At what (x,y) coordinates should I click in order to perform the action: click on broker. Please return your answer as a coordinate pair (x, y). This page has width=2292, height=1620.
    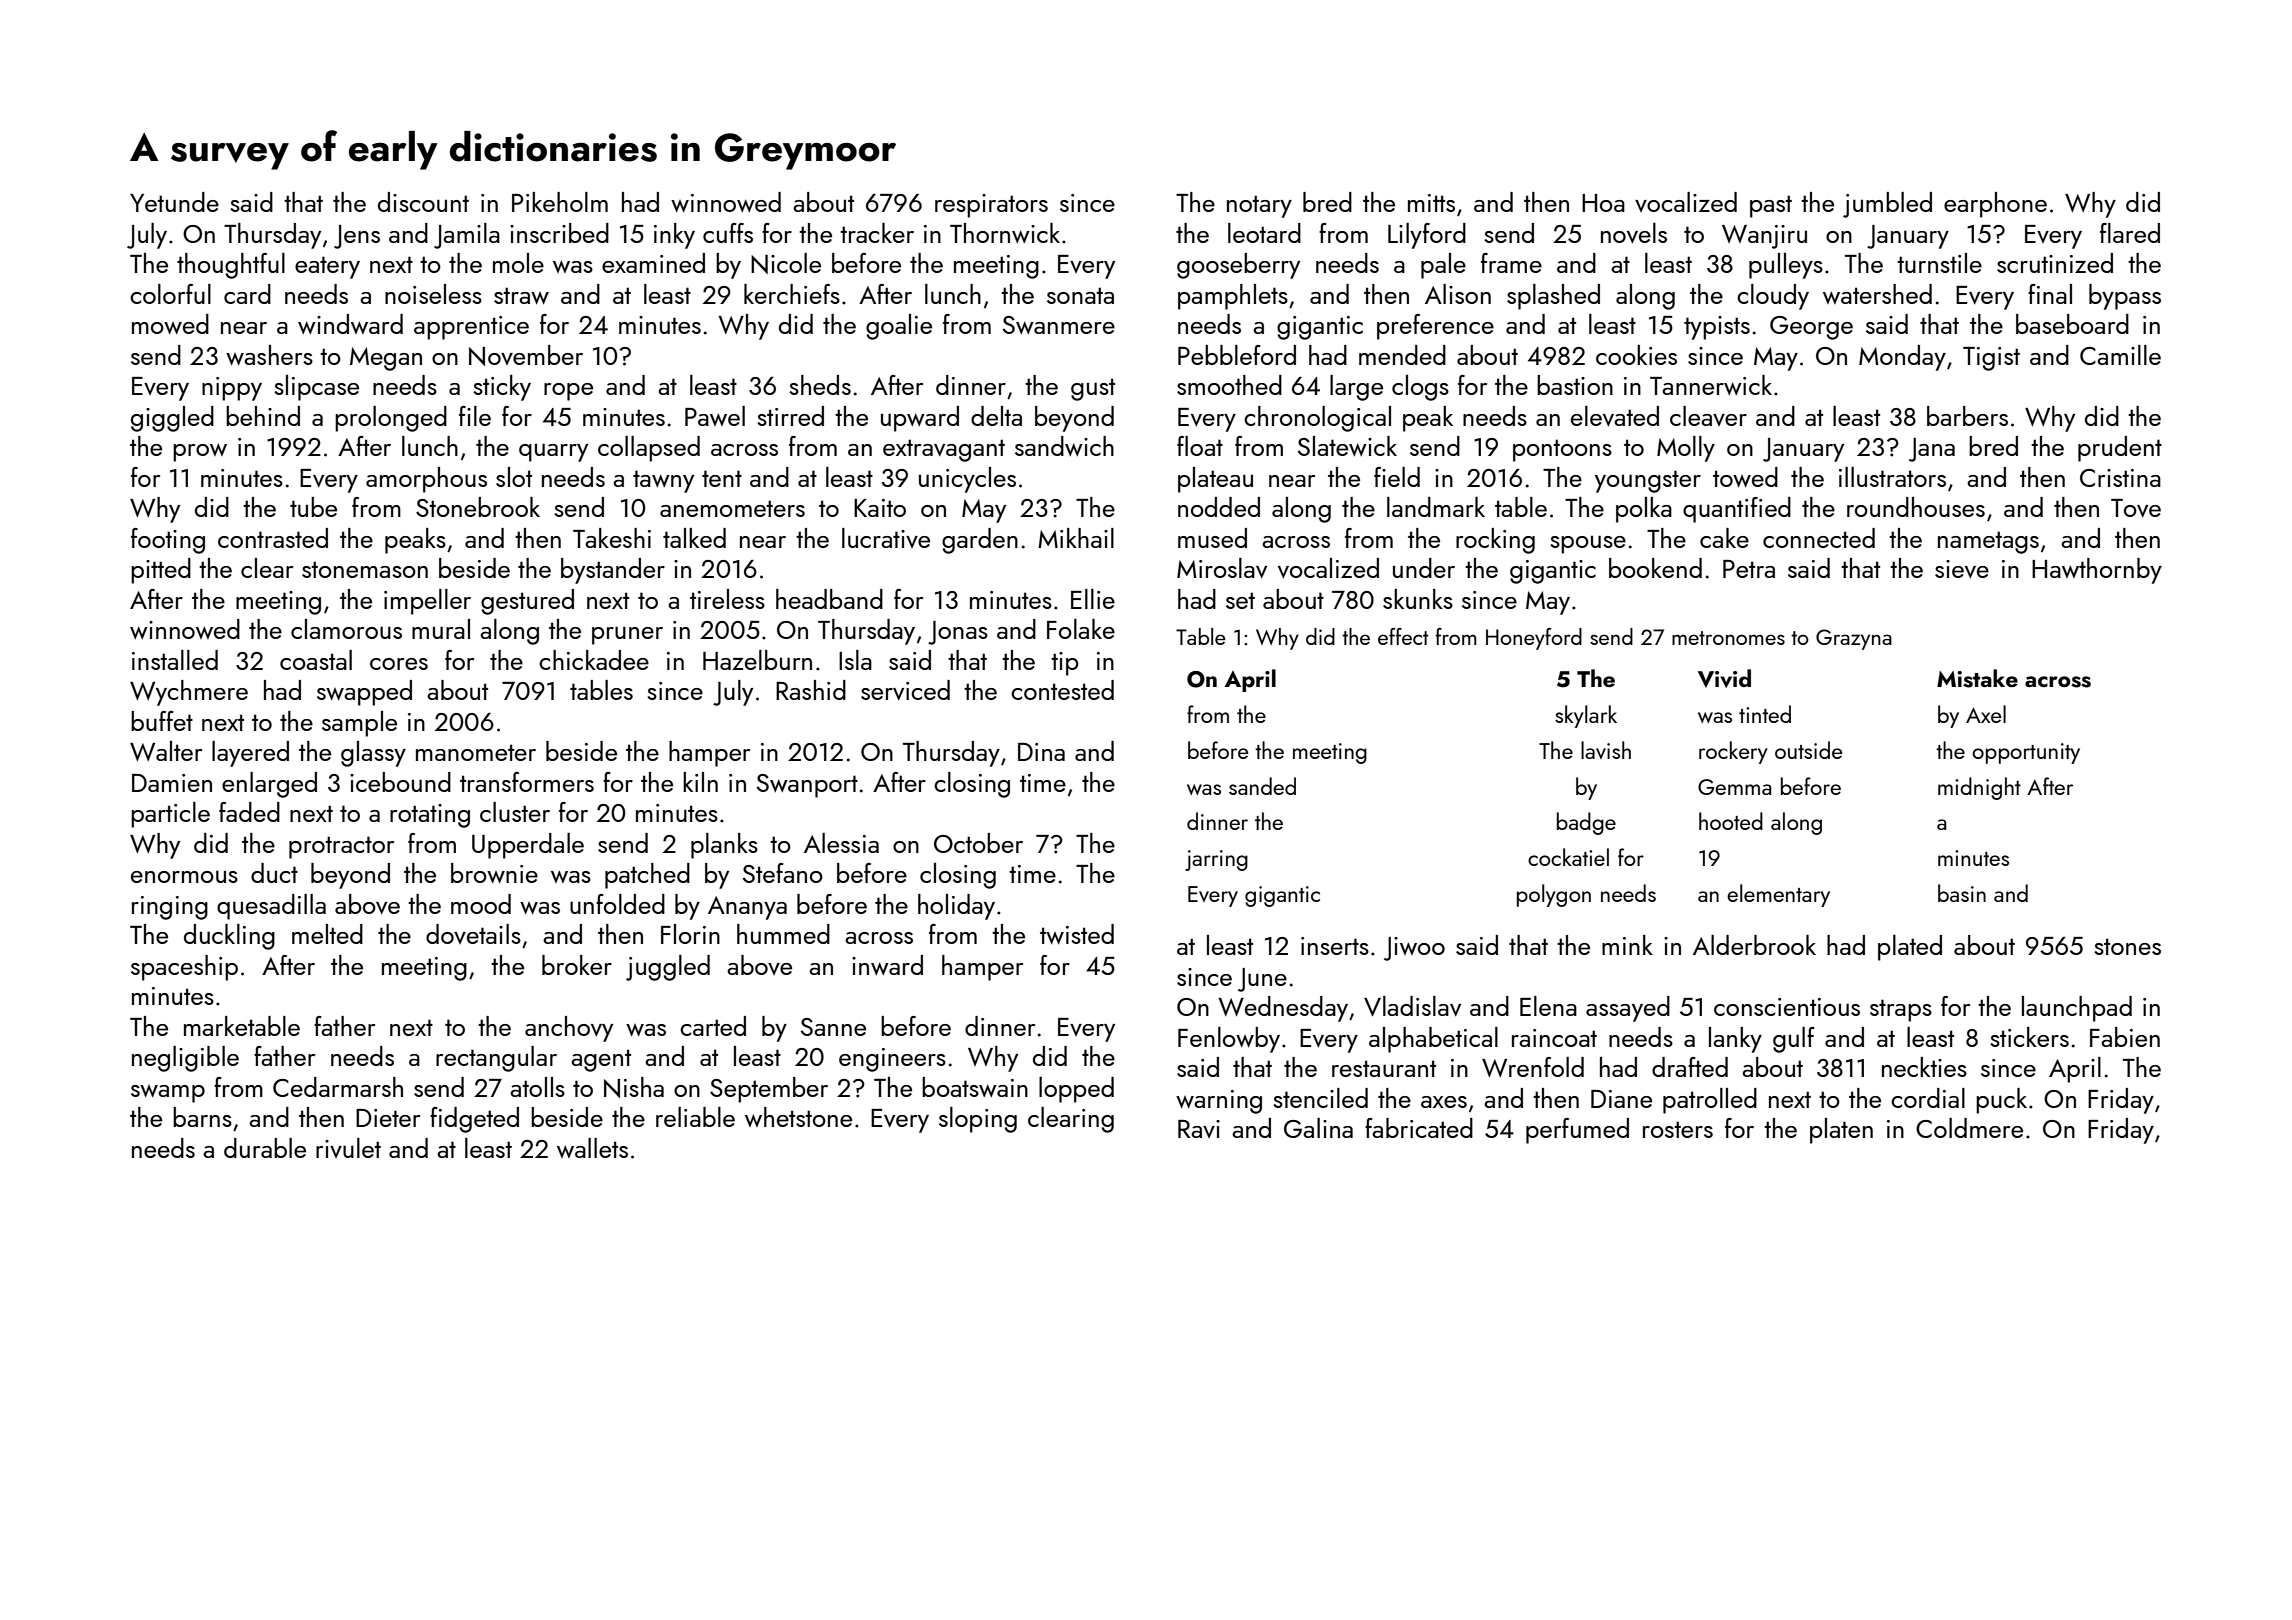
    Looking at the image, I should click on (577, 965).
